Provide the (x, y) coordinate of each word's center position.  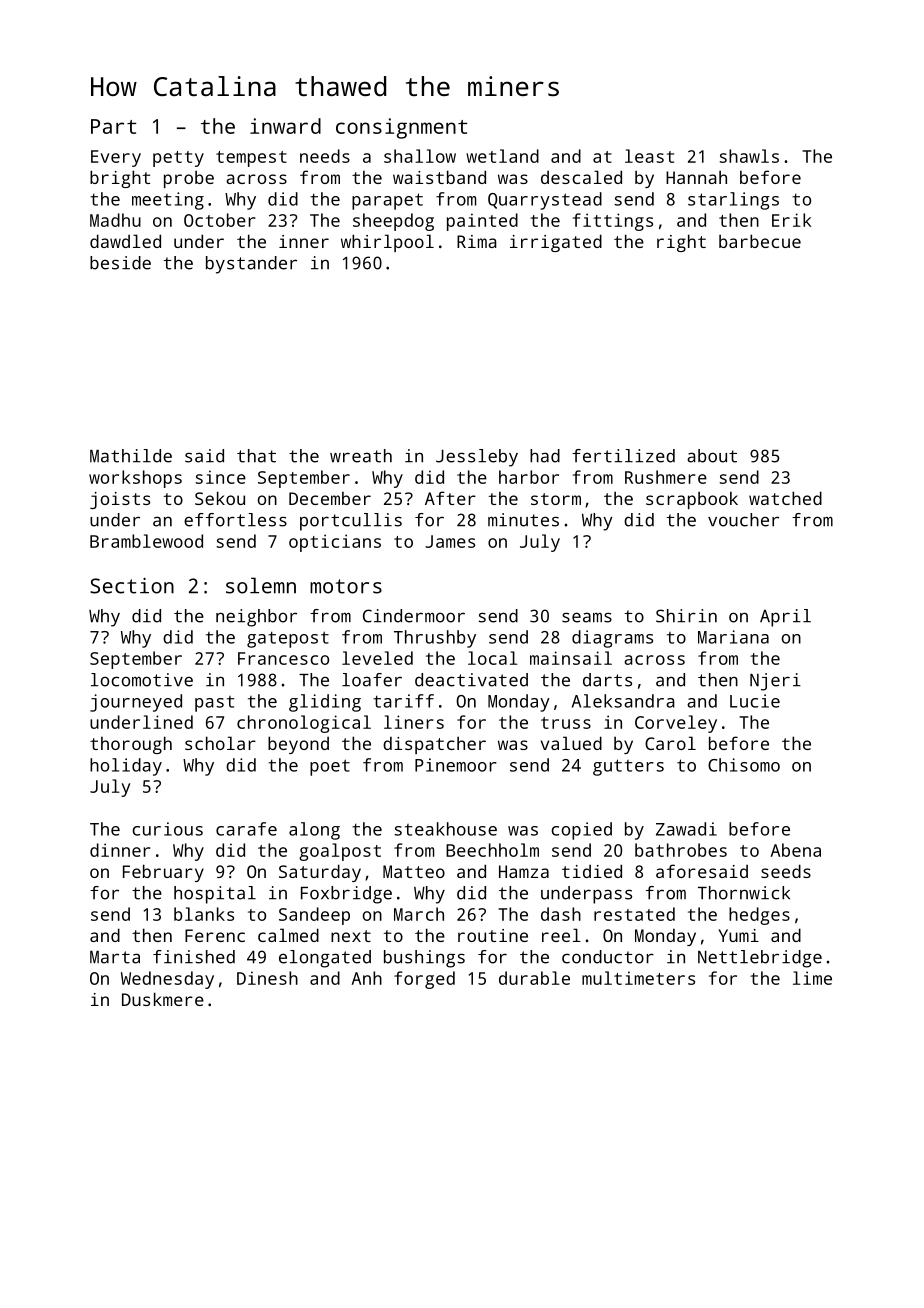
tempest (251, 159)
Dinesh (267, 978)
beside (120, 263)
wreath (361, 456)
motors (346, 586)
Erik (792, 220)
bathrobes (681, 850)
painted (482, 222)
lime (812, 978)
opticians (335, 543)
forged (424, 980)
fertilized (623, 456)
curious (167, 829)
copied (581, 831)
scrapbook (692, 500)
